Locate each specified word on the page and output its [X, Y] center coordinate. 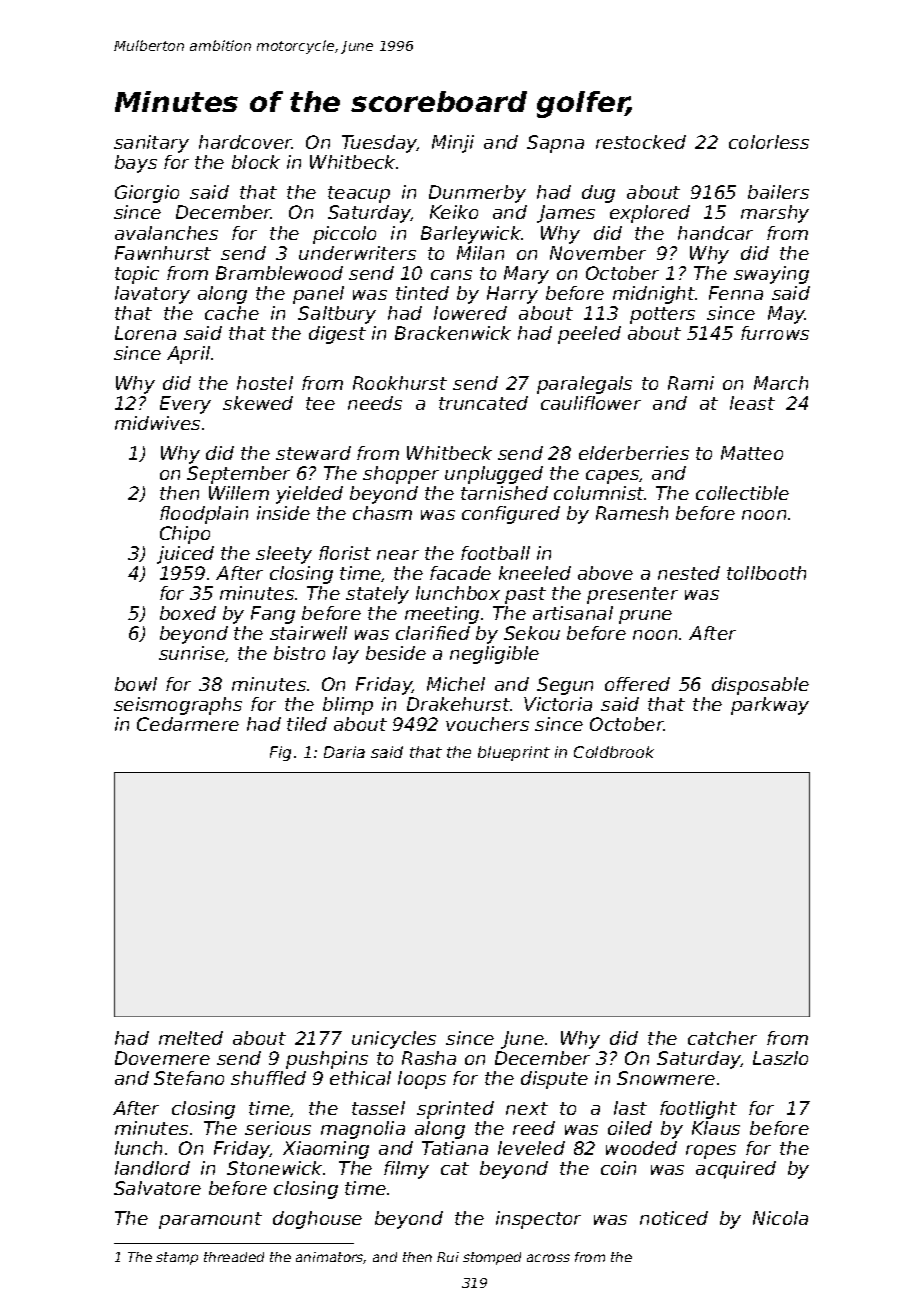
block [256, 162]
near [398, 555]
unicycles [394, 1040]
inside [283, 513]
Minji [453, 144]
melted [191, 1038]
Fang [273, 615]
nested [689, 573]
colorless [769, 142]
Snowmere [666, 1078]
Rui [448, 1257]
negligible [494, 655]
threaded [234, 1257]
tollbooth [766, 573]
